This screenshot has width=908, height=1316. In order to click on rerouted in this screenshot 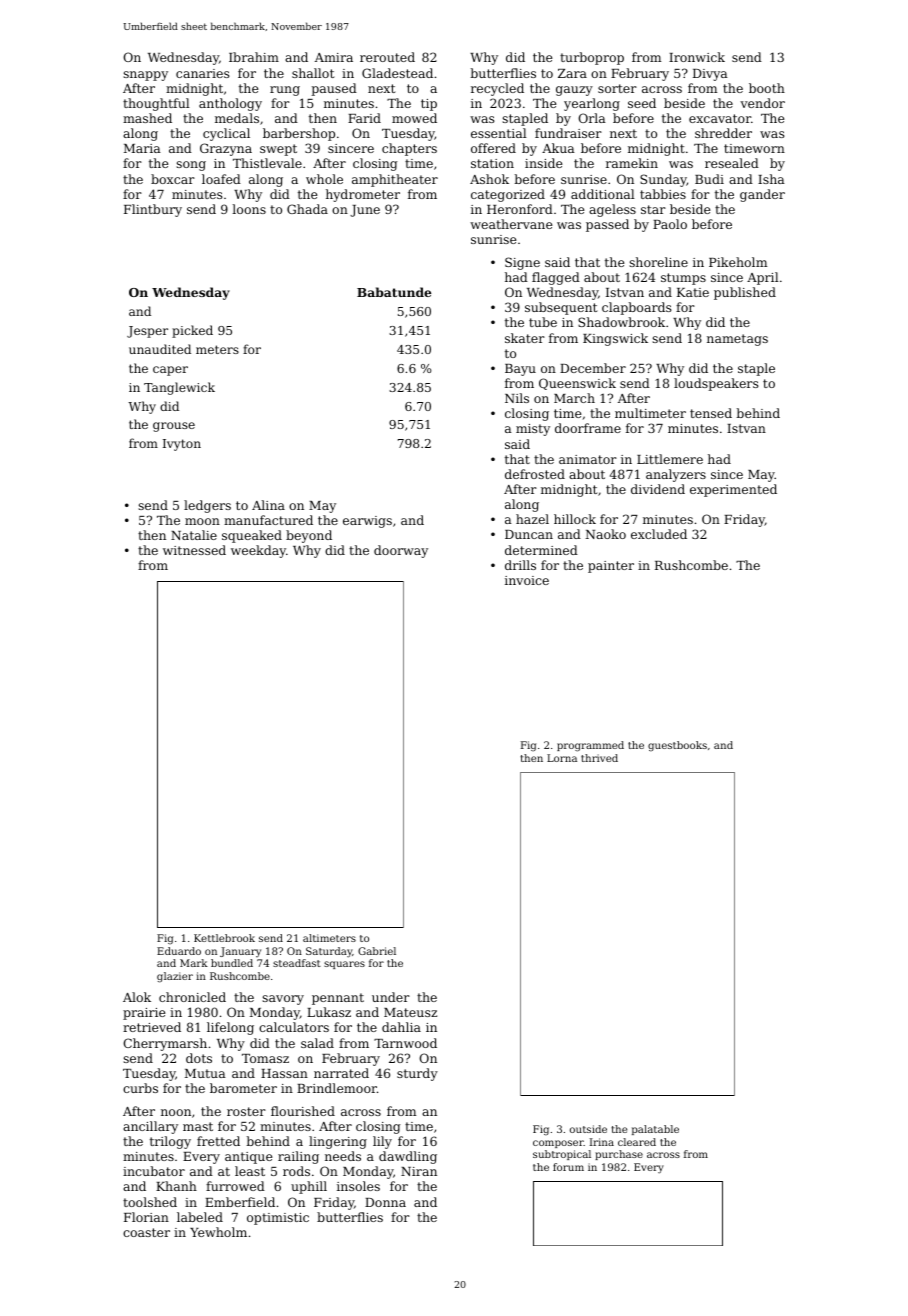, I will do `click(387, 57)`.
